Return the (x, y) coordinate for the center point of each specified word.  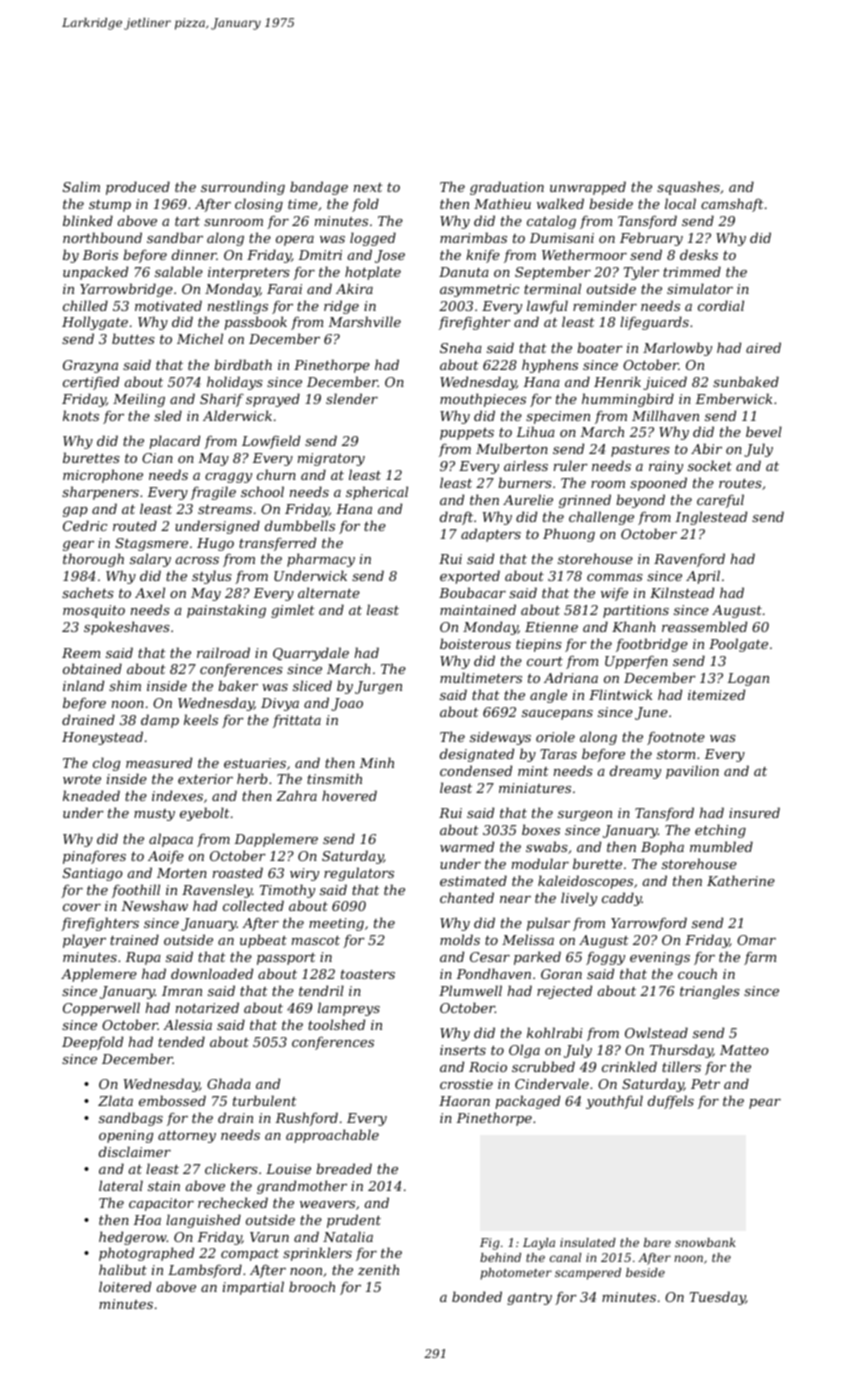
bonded (477, 1296)
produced (138, 188)
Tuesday (718, 1298)
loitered (125, 1286)
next (368, 187)
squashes (688, 188)
